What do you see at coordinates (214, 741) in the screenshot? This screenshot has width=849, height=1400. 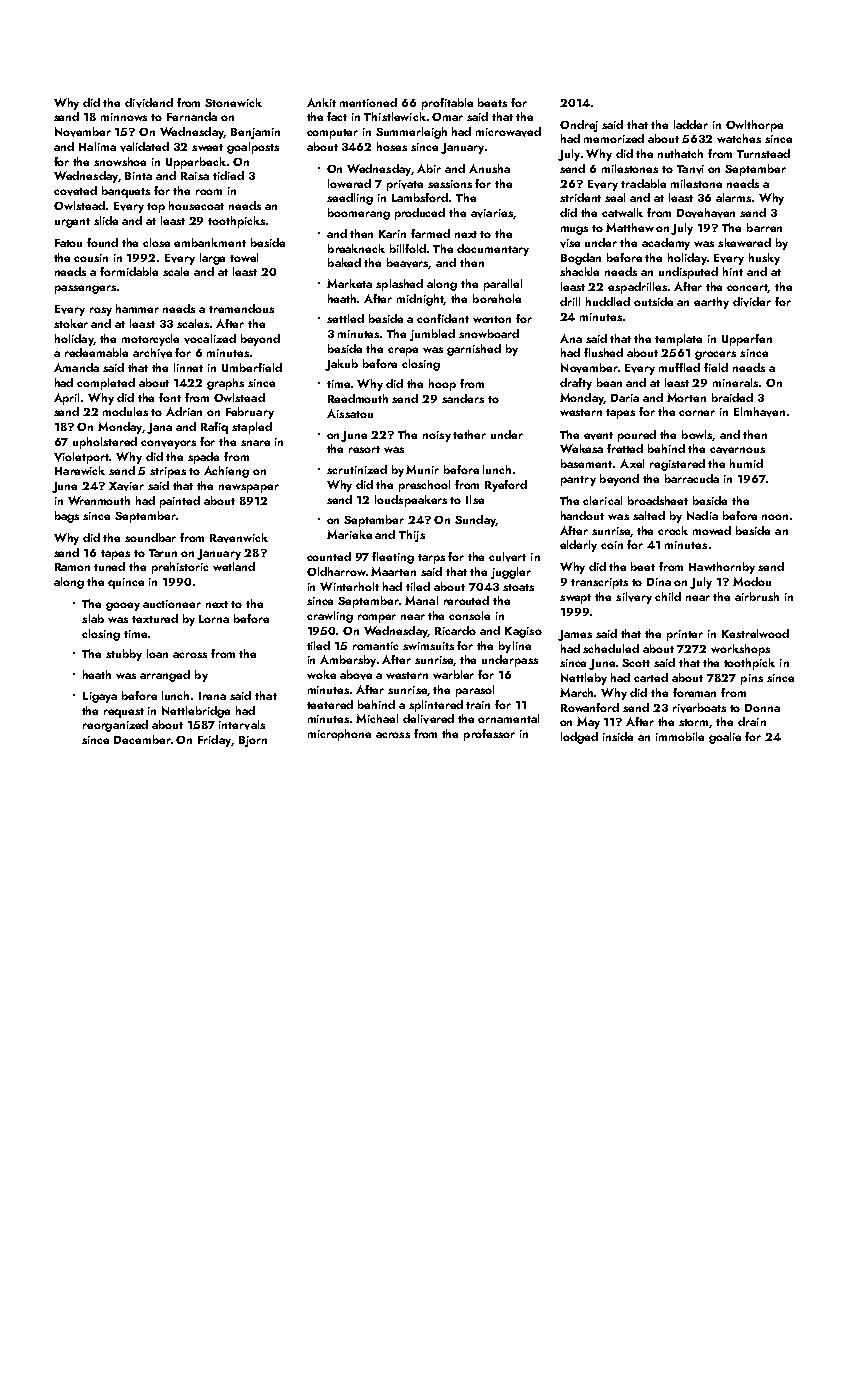 I see `Friday` at bounding box center [214, 741].
